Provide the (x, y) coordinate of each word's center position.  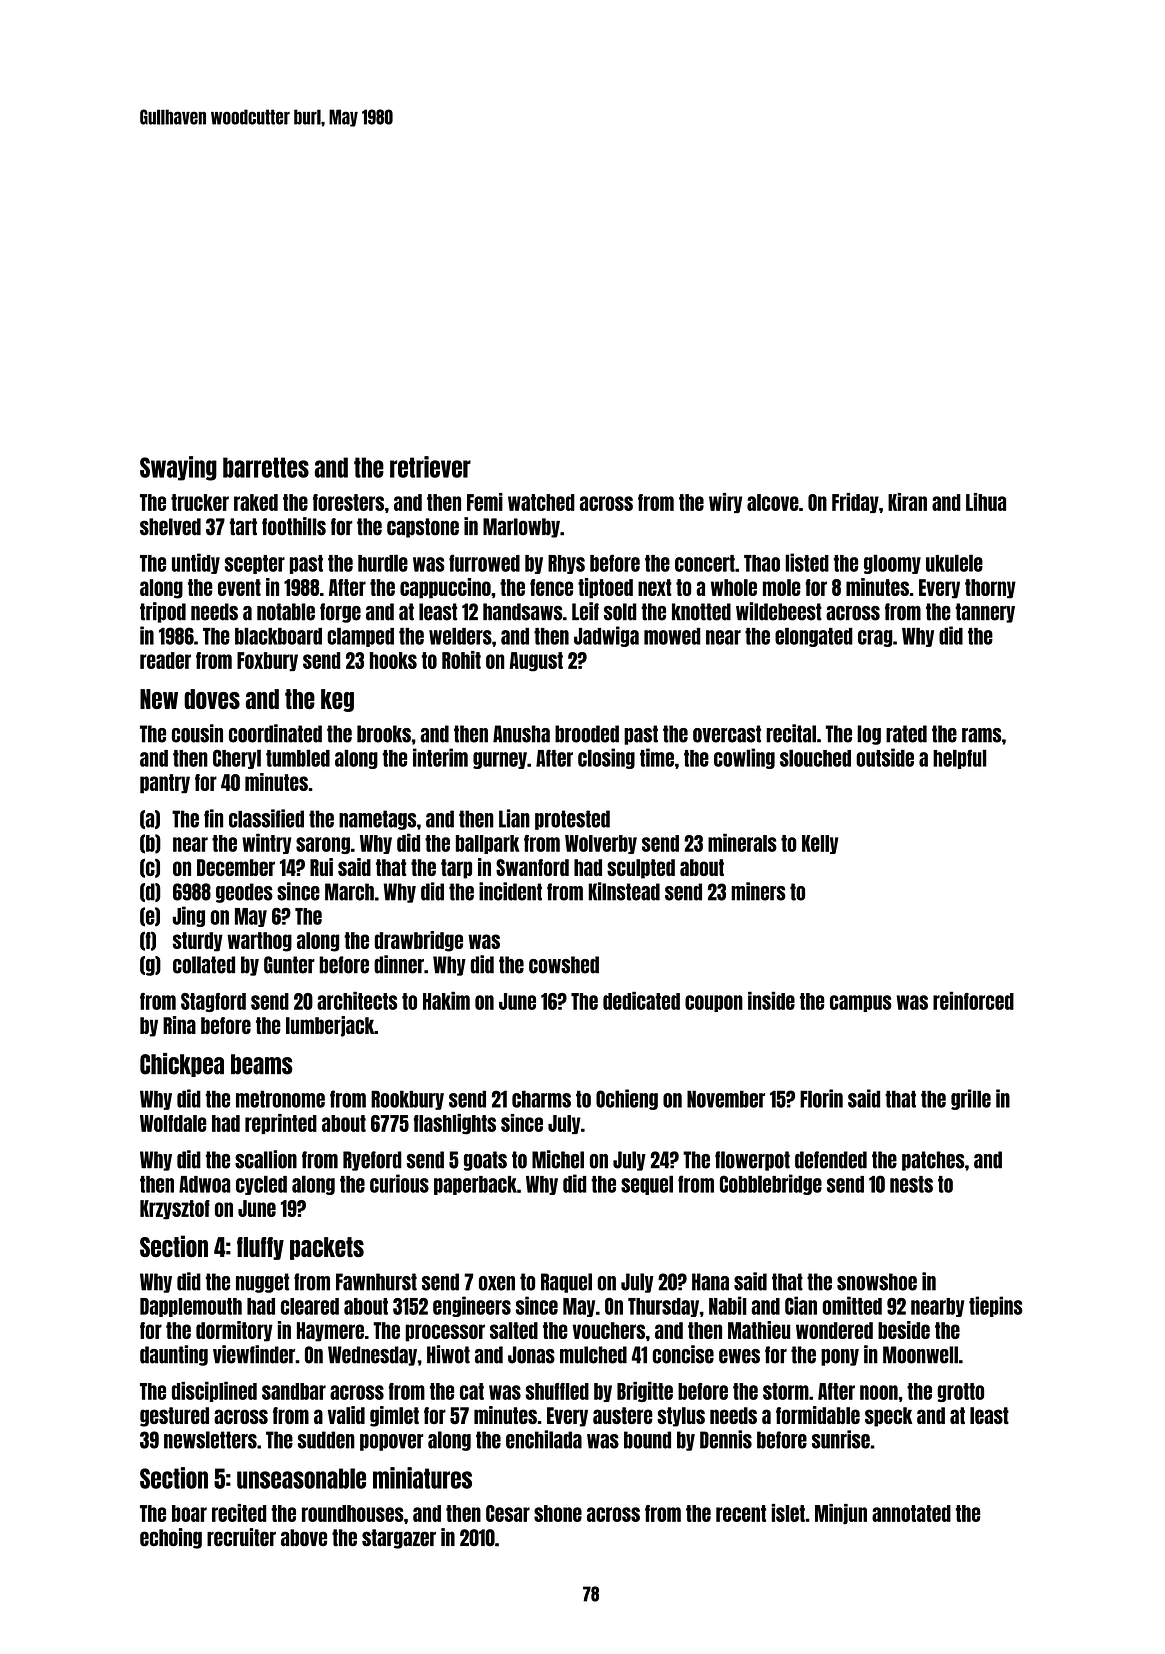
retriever (430, 467)
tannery (985, 613)
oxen (497, 1283)
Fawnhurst (376, 1282)
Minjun (841, 1514)
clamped (360, 637)
